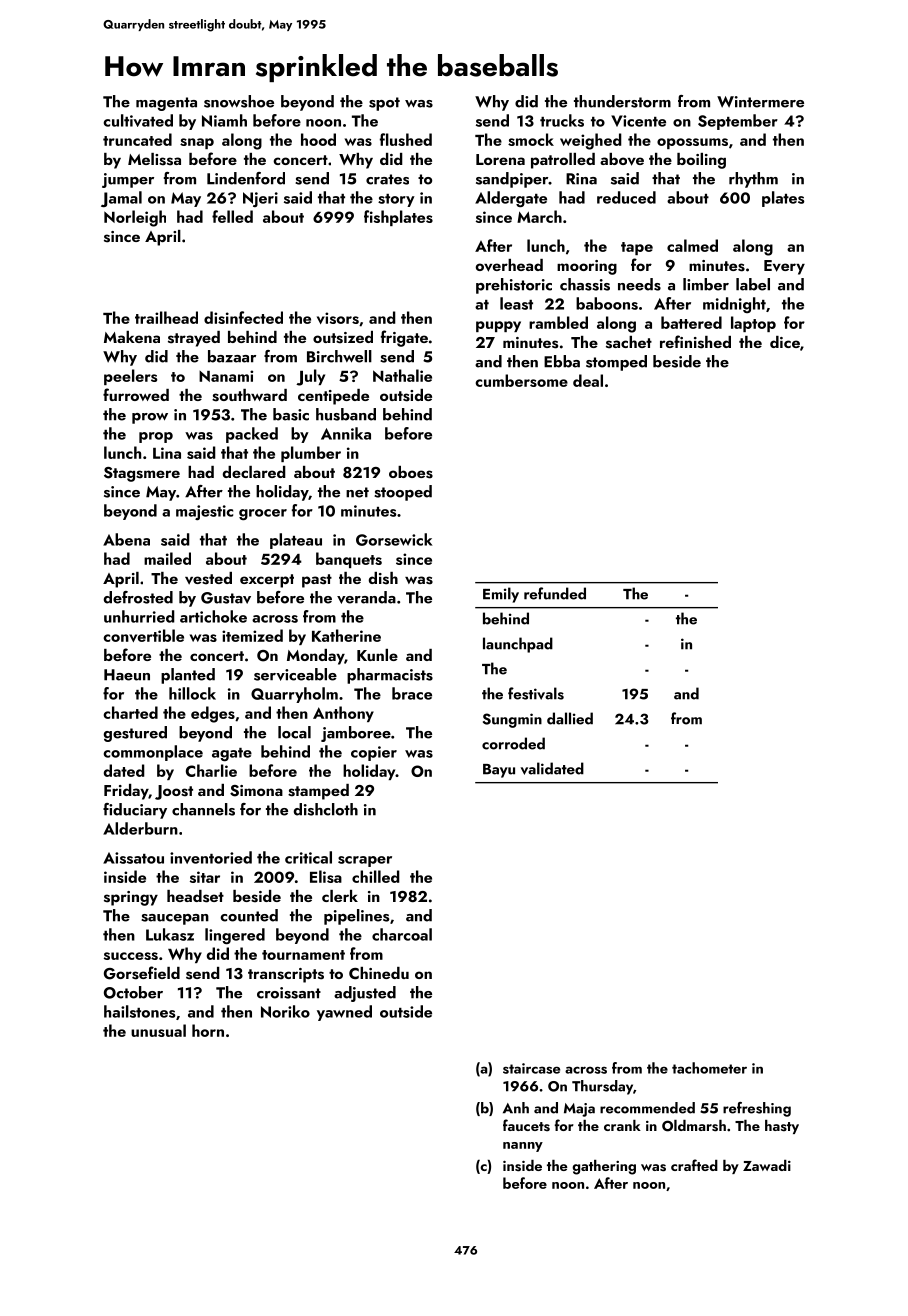 The width and height of the screenshot is (908, 1316). What do you see at coordinates (133, 992) in the screenshot?
I see `October` at bounding box center [133, 992].
